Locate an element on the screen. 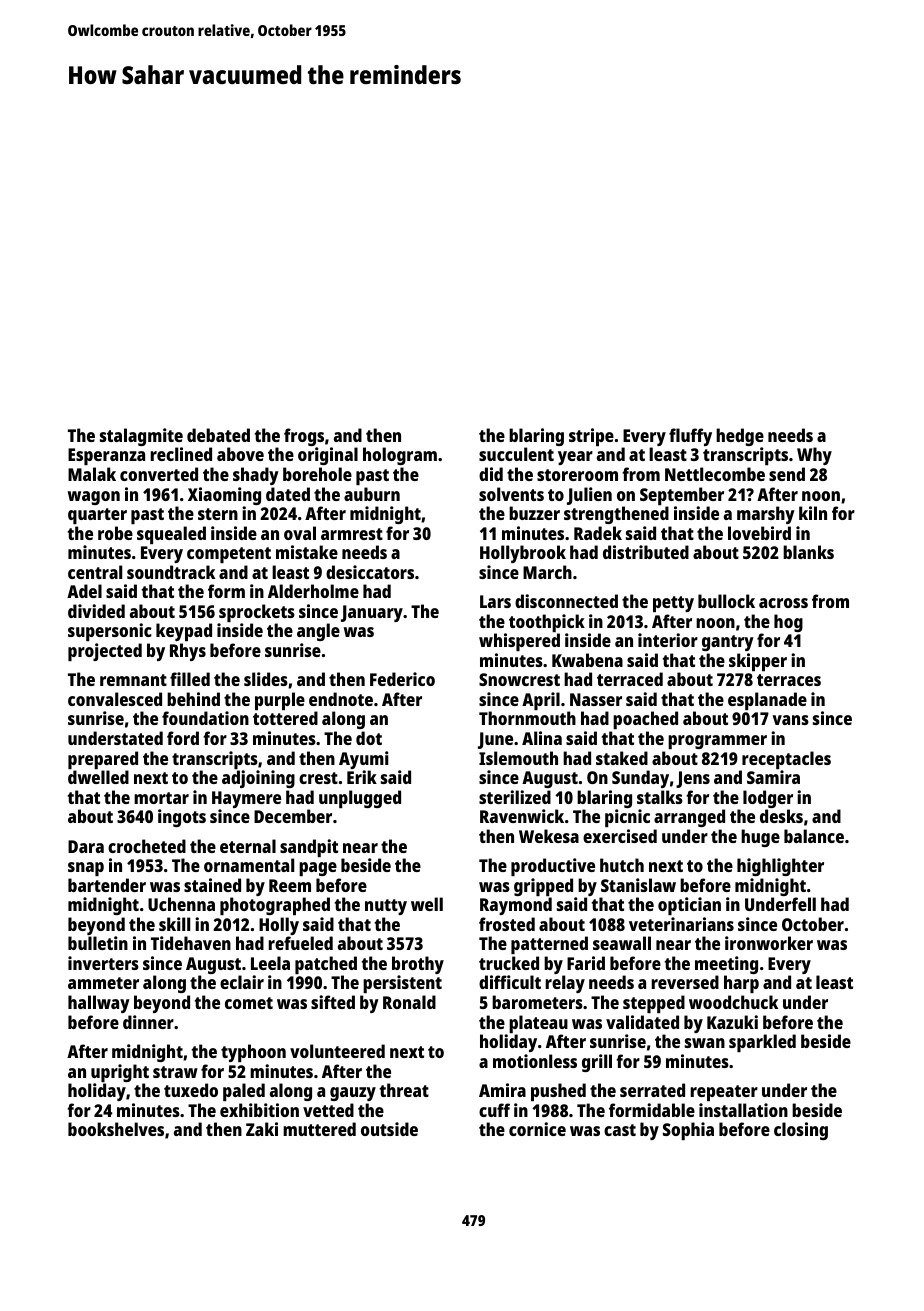 This screenshot has height=1311, width=924. soundtrack is located at coordinates (171, 572).
